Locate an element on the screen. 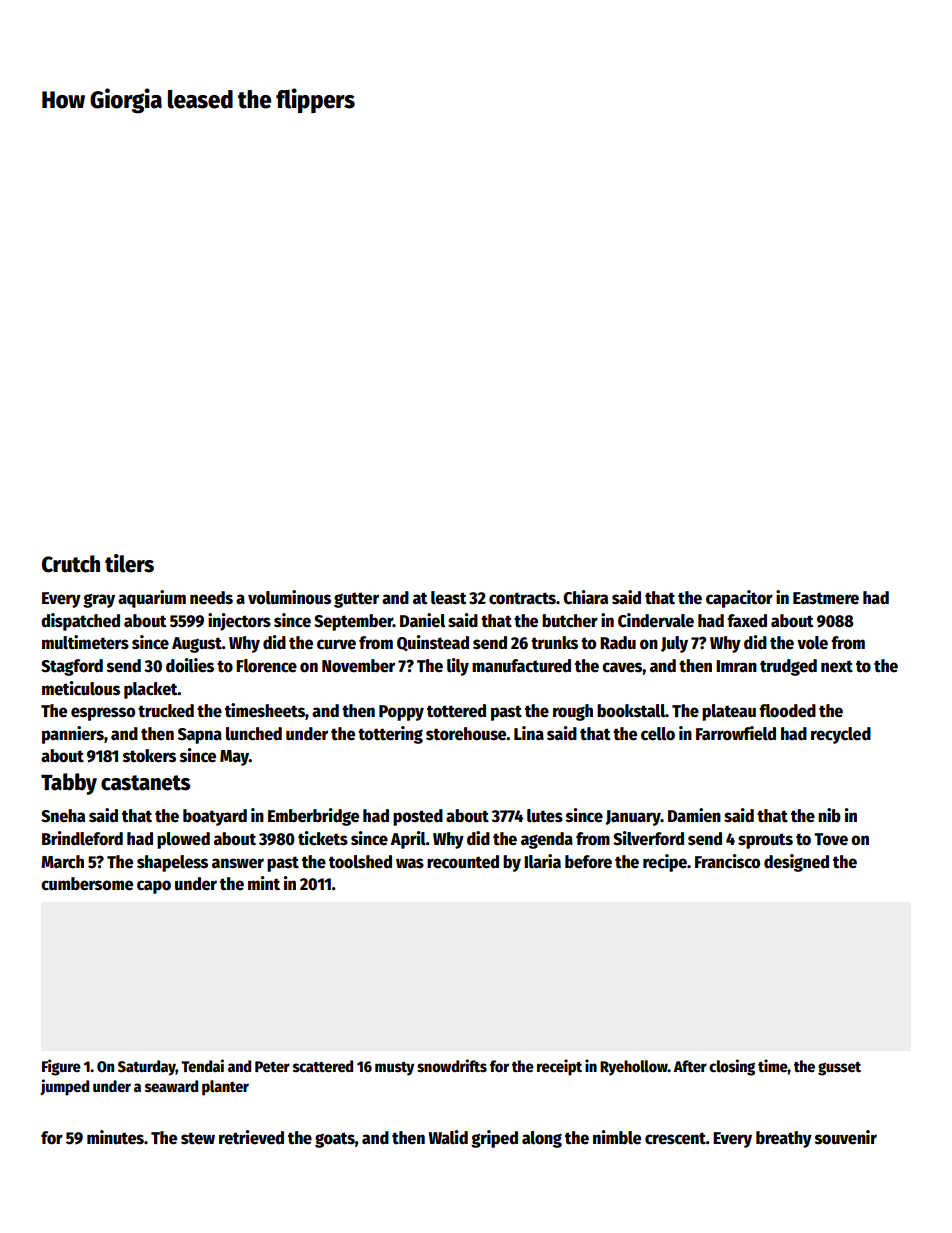 The height and width of the screenshot is (1233, 952). goats is located at coordinates (335, 1140).
